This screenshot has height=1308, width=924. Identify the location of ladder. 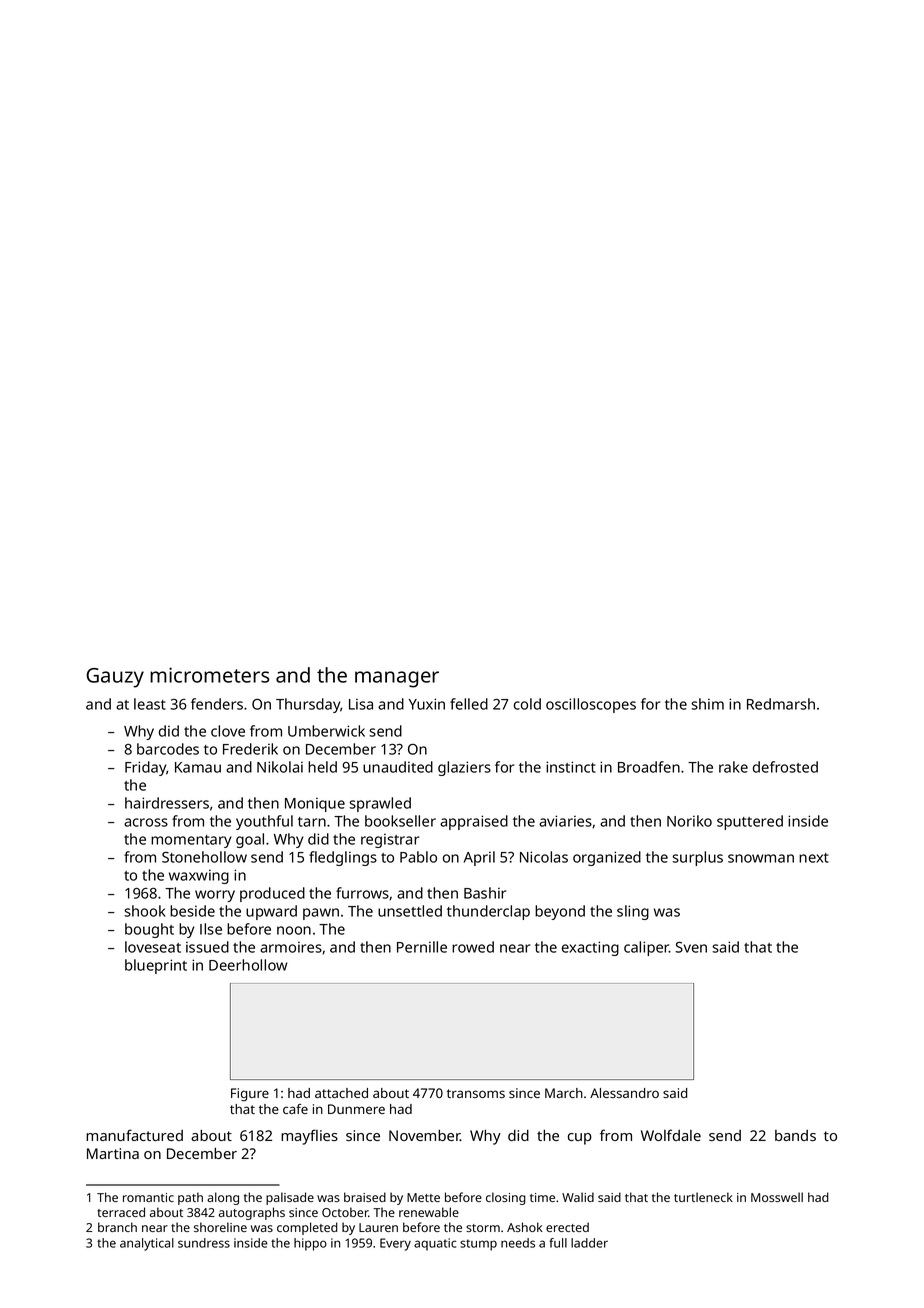
(589, 1243).
